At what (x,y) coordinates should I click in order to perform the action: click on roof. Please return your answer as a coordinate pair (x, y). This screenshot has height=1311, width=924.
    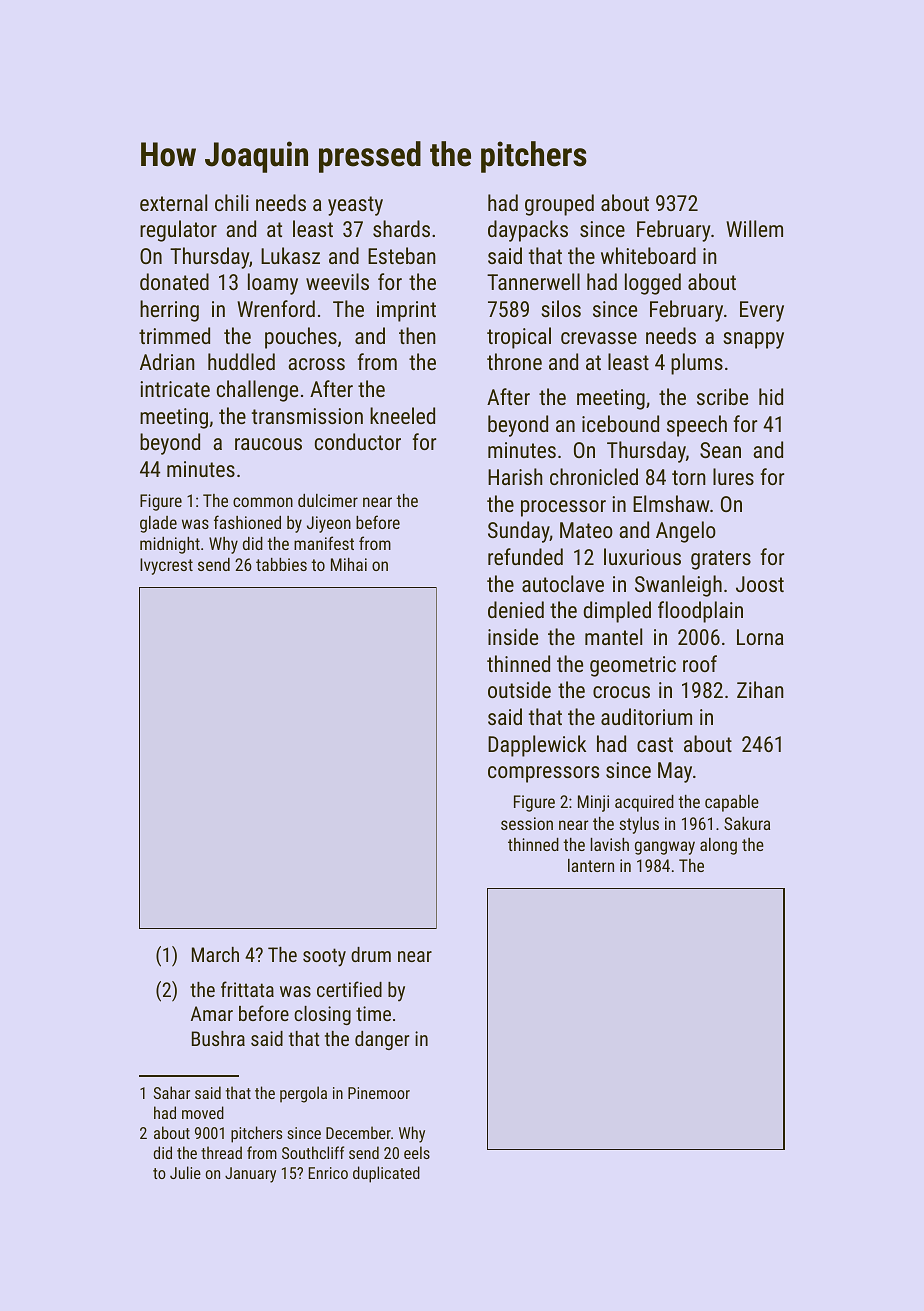
    Looking at the image, I should click on (700, 663).
